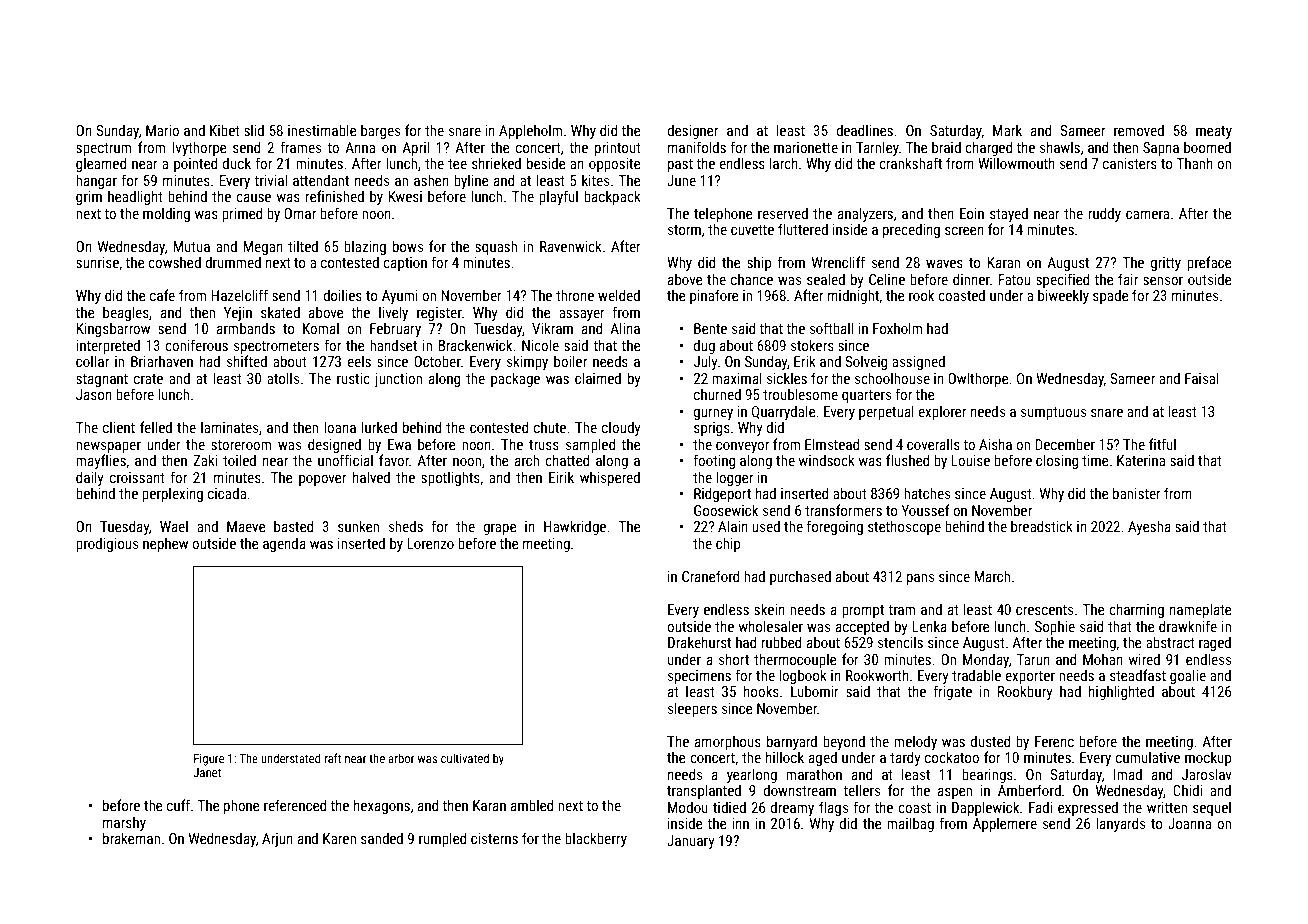 The width and height of the page is (1308, 924). Describe the element at coordinates (1149, 527) in the page. I see `Ayesha` at that location.
